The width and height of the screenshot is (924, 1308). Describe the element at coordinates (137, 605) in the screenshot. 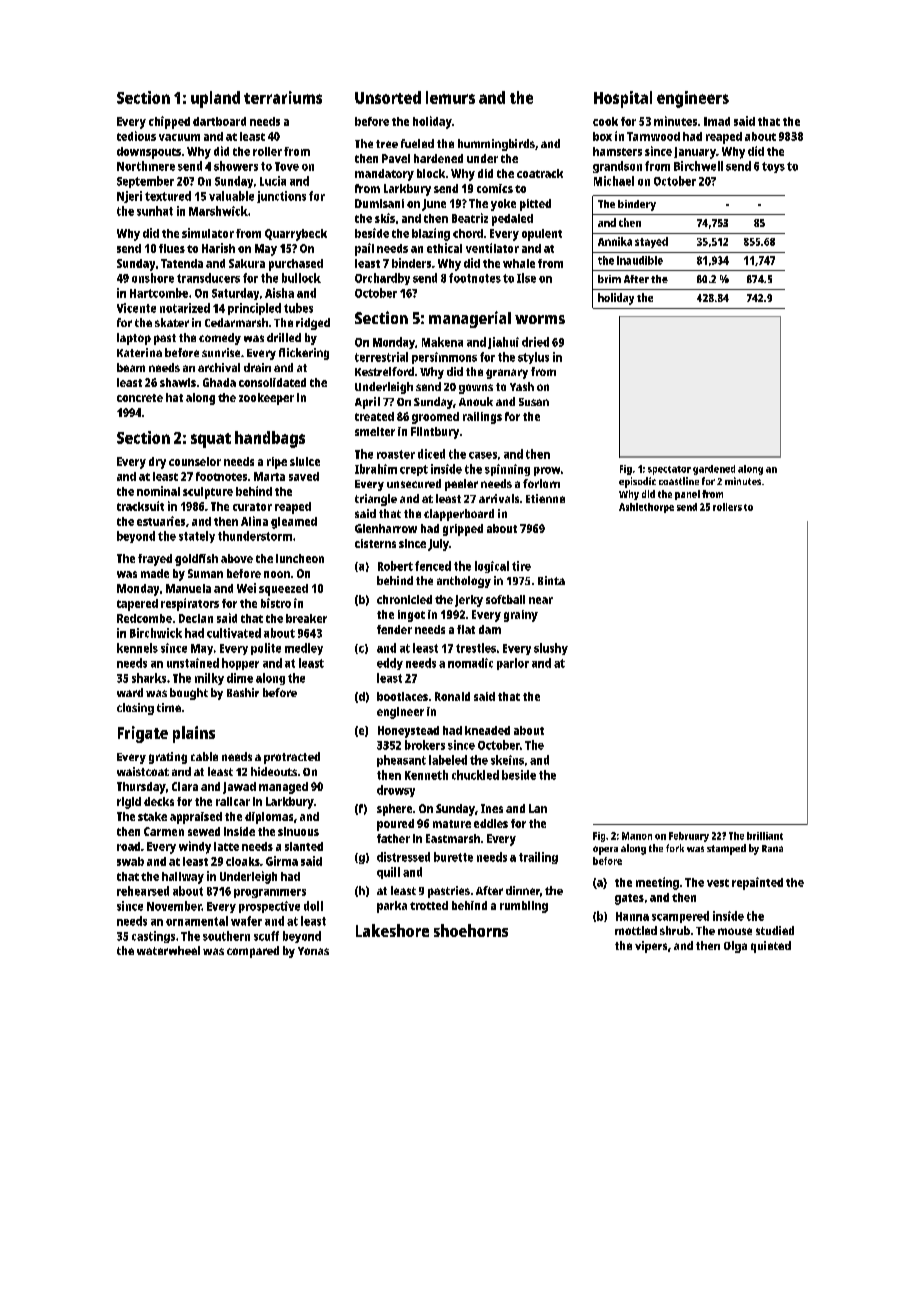

I see `tapered` at that location.
